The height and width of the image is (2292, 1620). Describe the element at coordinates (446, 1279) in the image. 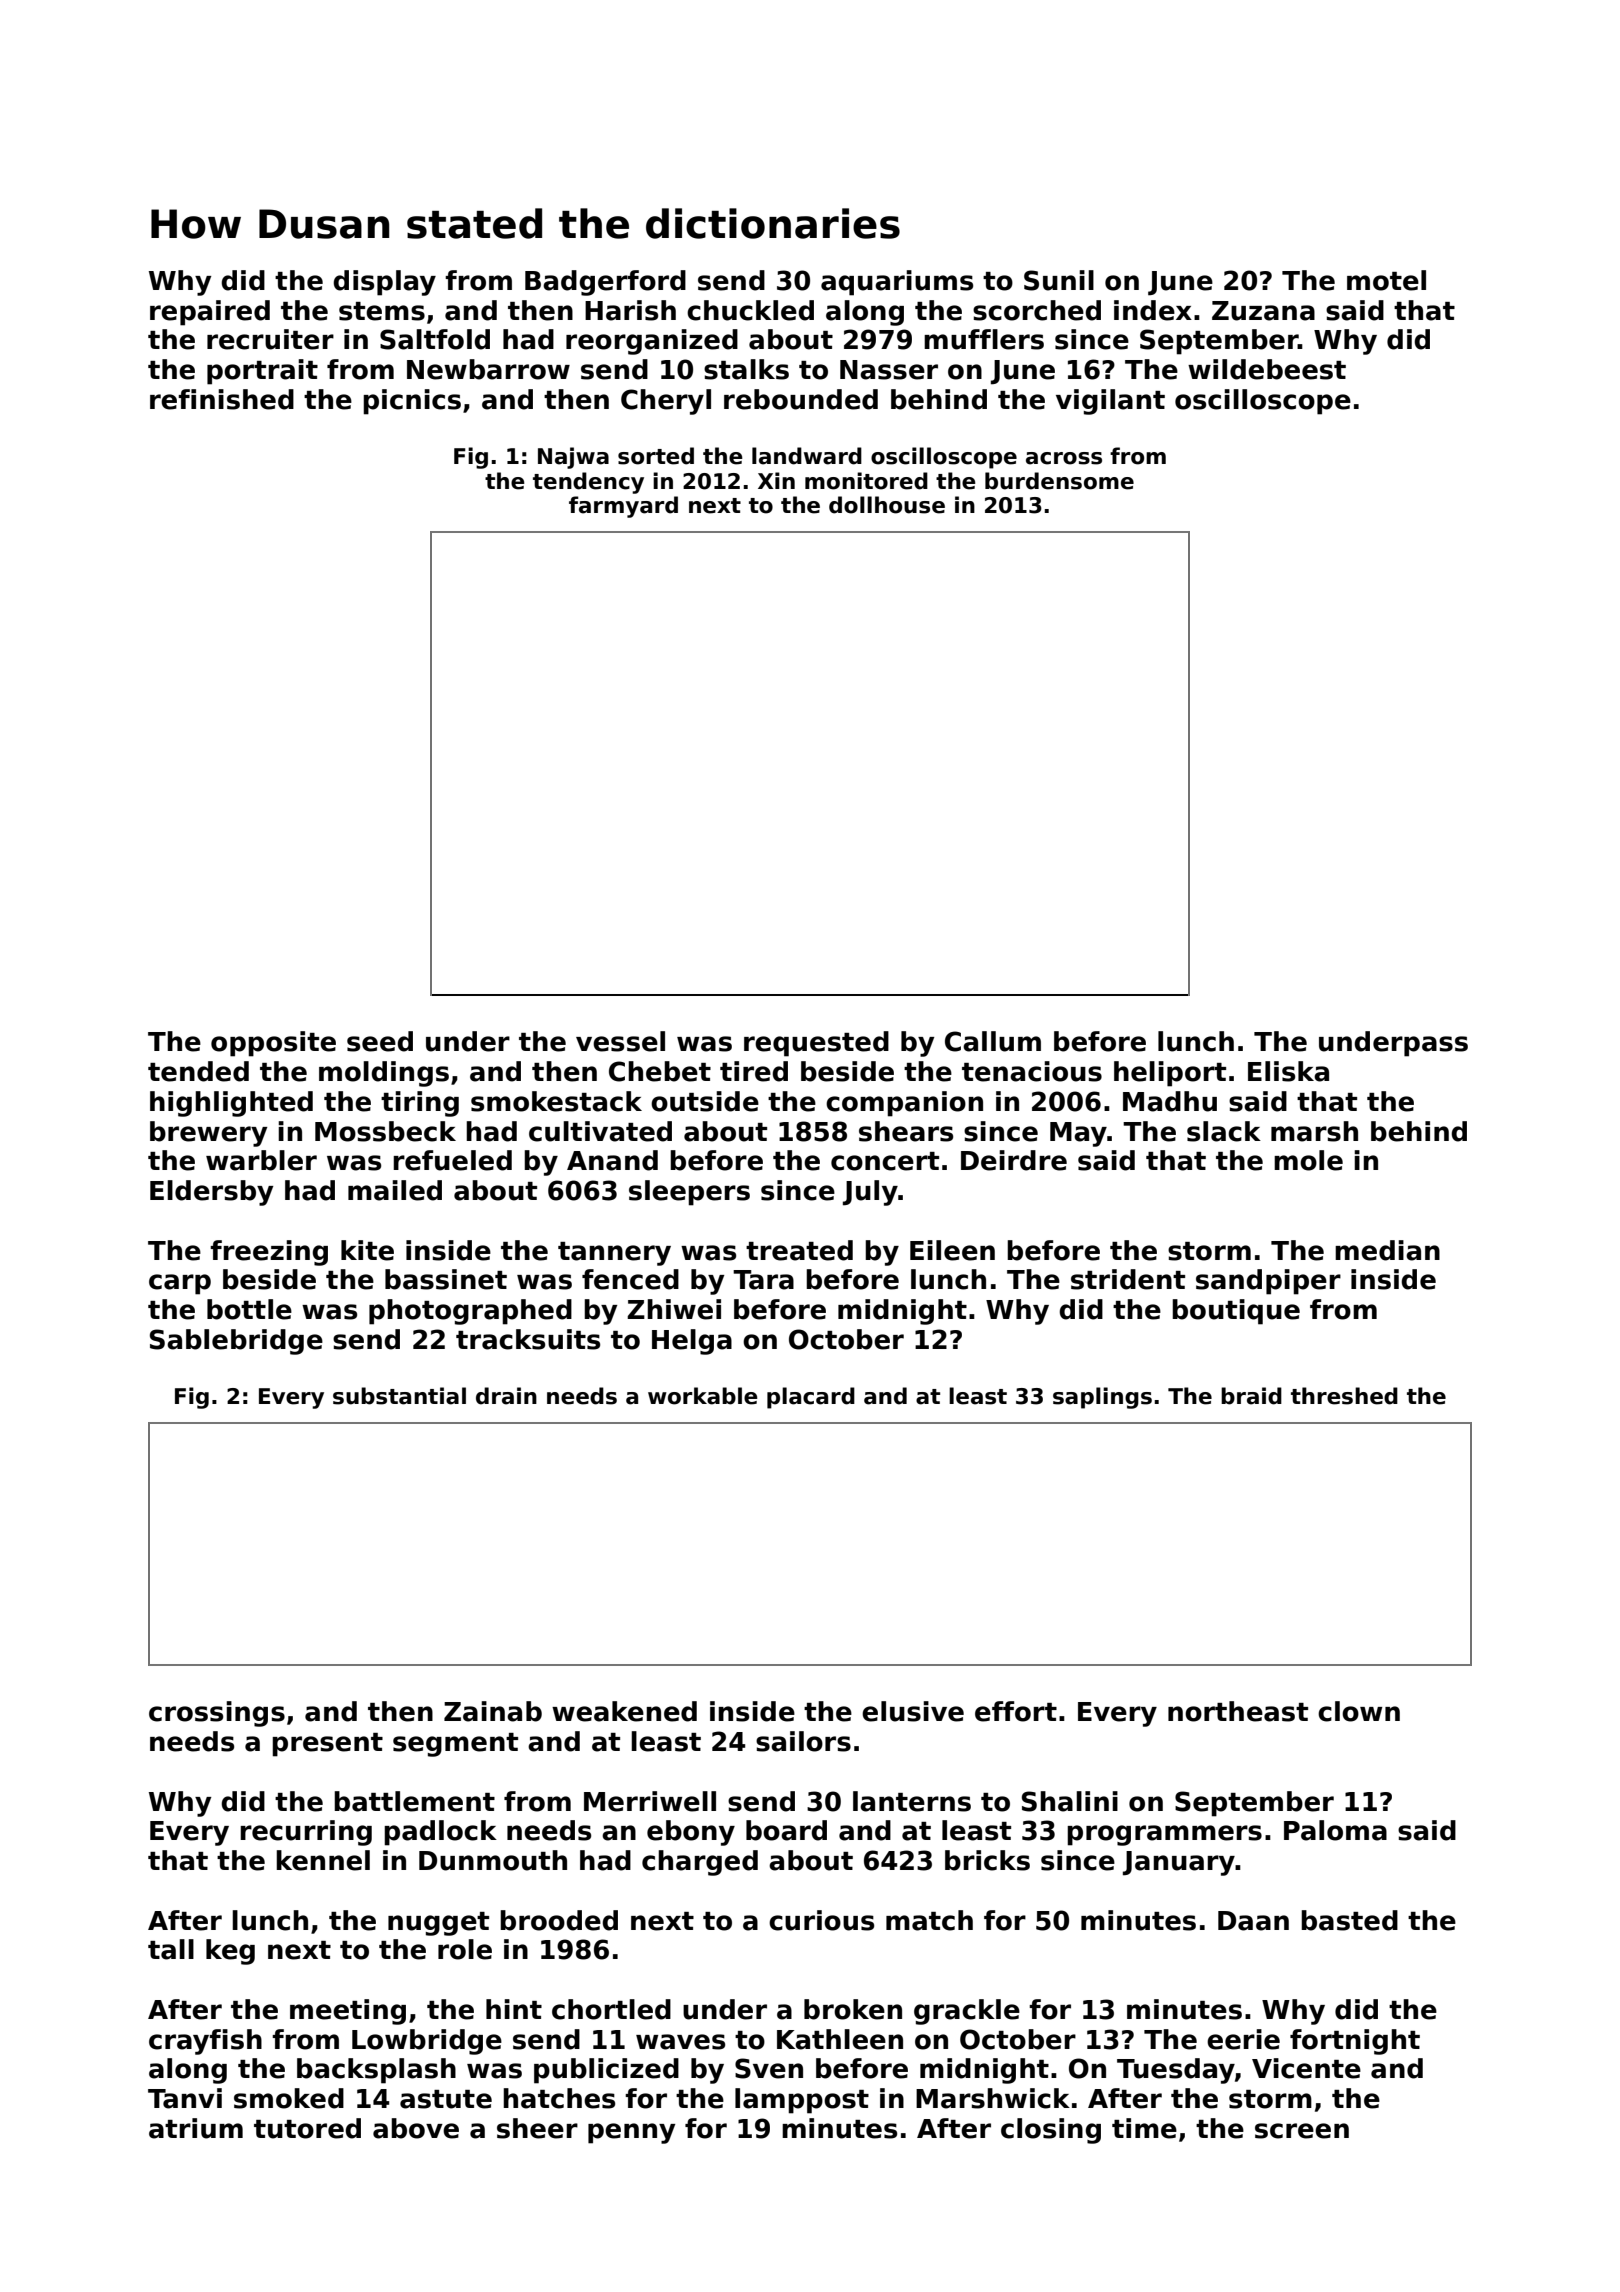

I see `bassinet` at that location.
